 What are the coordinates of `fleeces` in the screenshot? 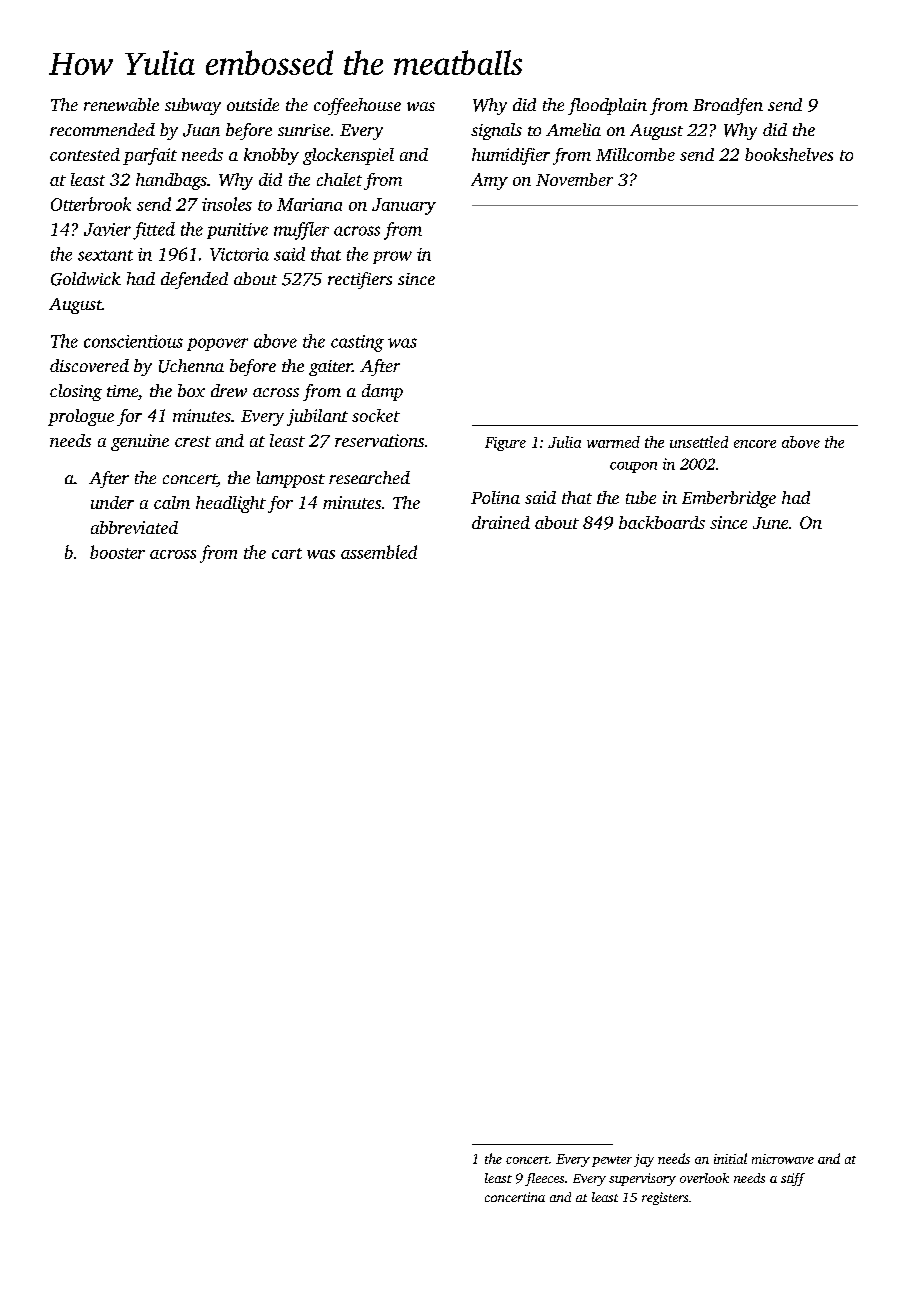 It's located at (544, 1179).
